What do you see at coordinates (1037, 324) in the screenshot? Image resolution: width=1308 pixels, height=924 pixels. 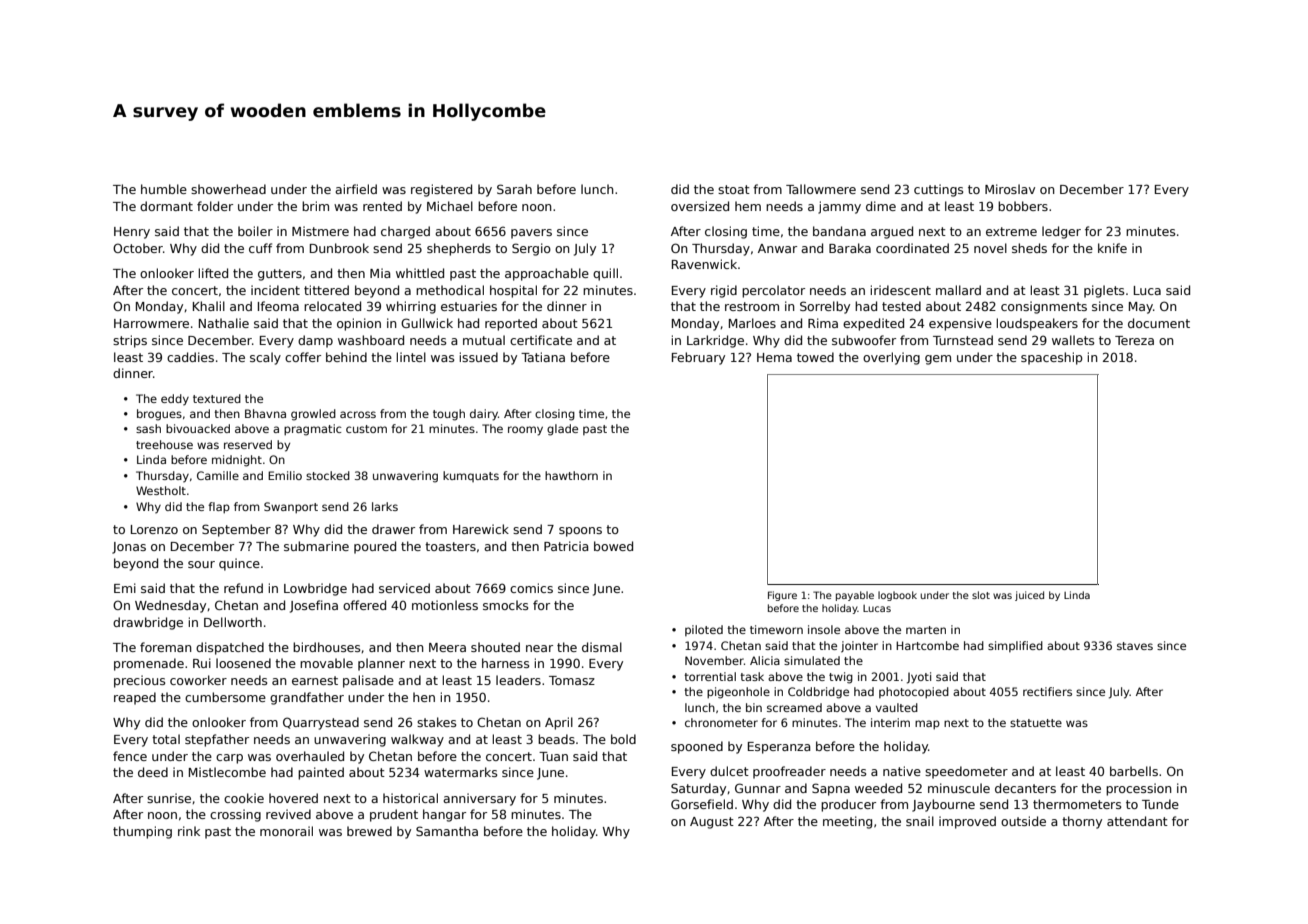 I see `loudspeakers` at bounding box center [1037, 324].
